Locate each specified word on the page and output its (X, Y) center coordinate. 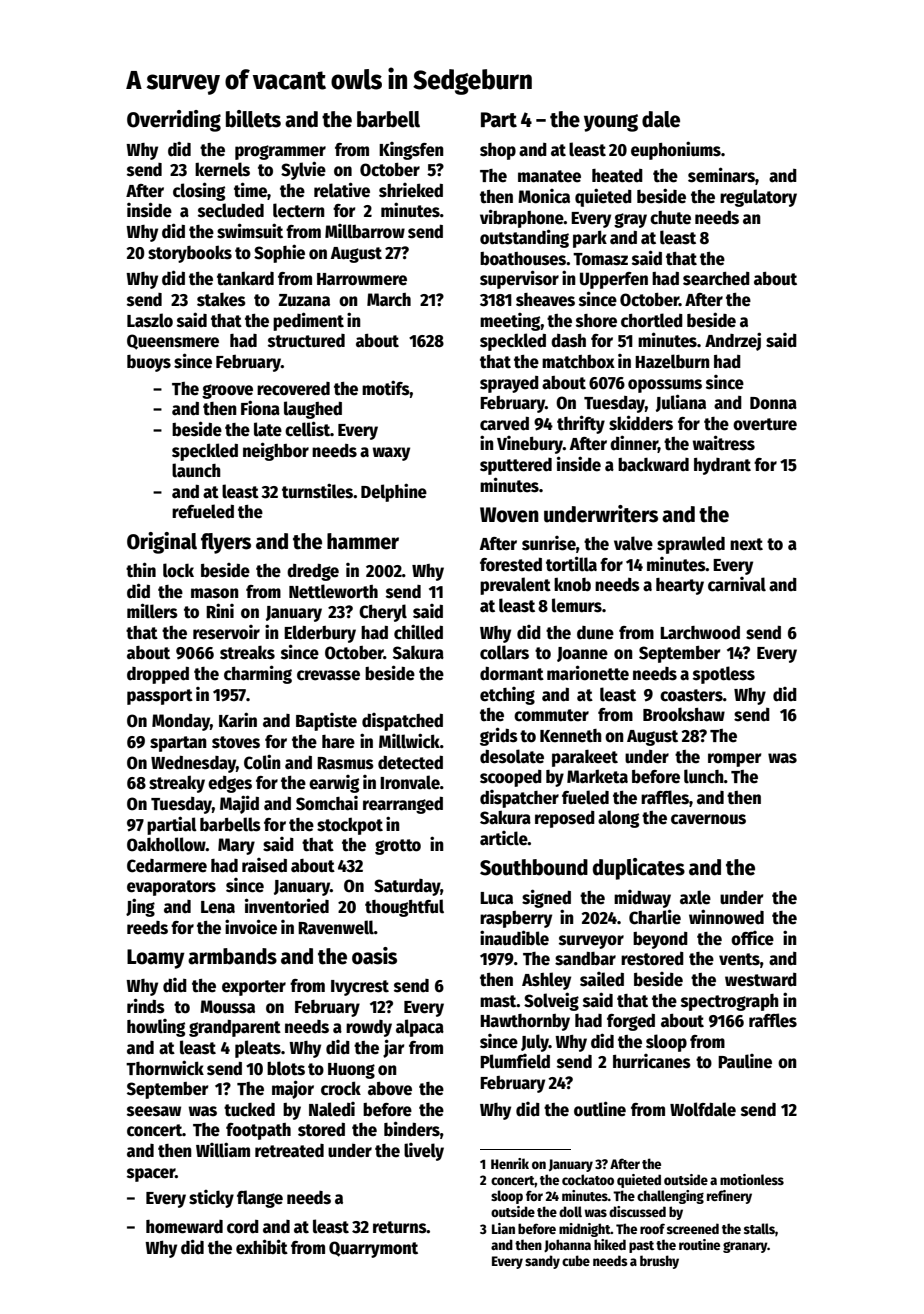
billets (253, 119)
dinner (634, 444)
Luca (496, 898)
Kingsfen (411, 151)
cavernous (708, 819)
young (611, 123)
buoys (149, 363)
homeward (184, 1227)
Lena (218, 907)
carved (504, 424)
